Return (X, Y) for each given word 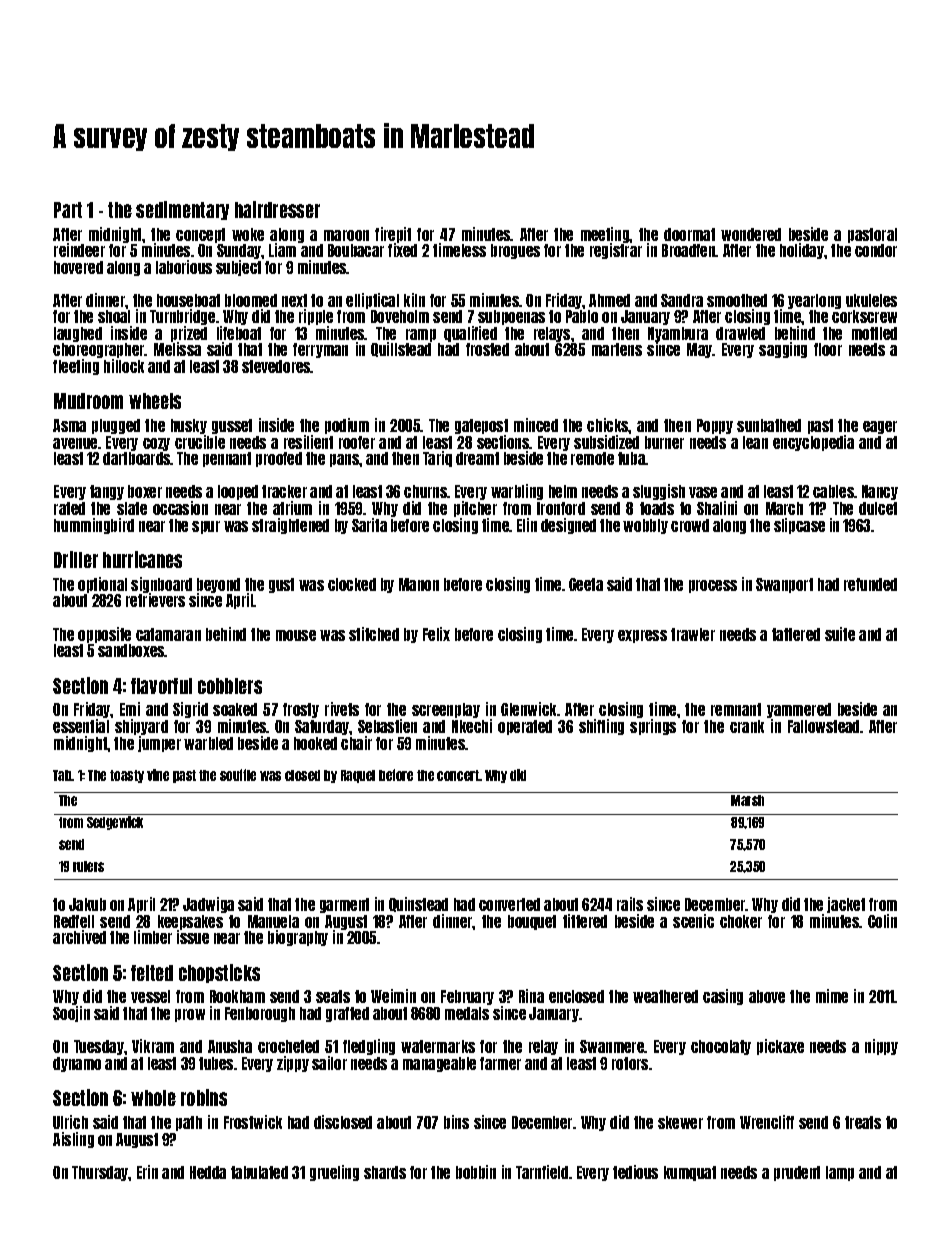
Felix (436, 634)
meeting (605, 235)
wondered (751, 234)
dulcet (878, 508)
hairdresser (277, 209)
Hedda (208, 1172)
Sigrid (190, 710)
